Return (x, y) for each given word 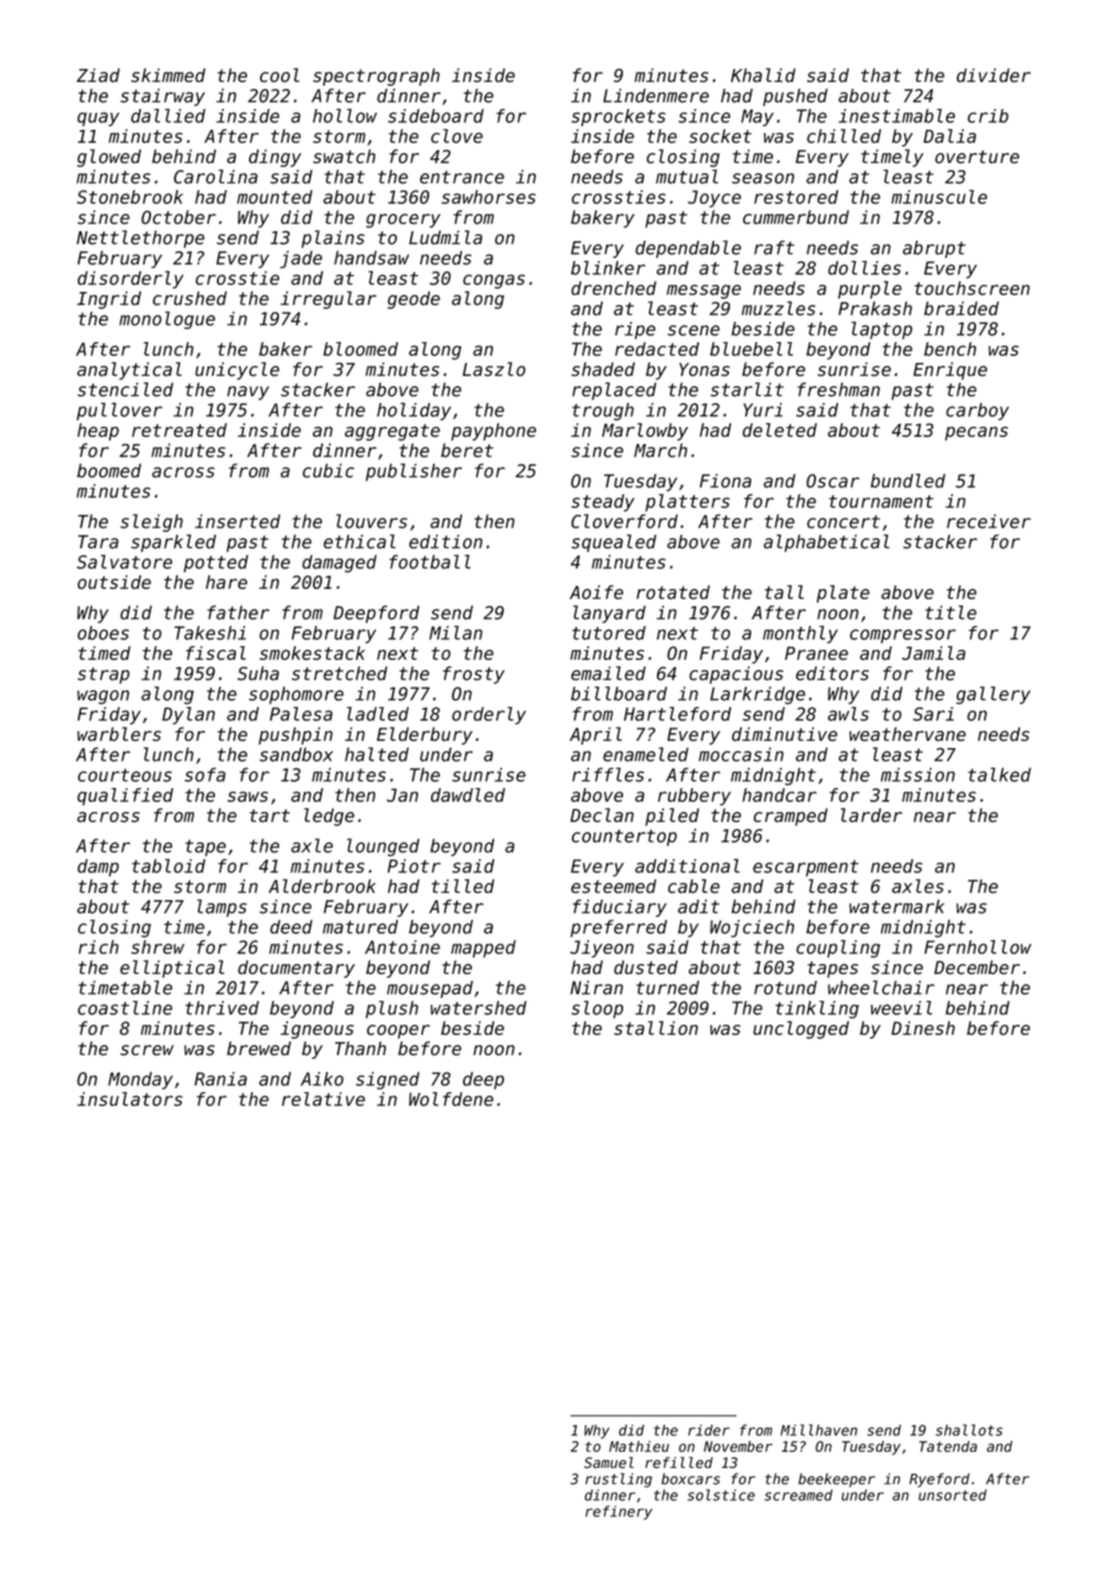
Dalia (950, 136)
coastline (125, 1008)
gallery (993, 695)
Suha (258, 673)
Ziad (98, 75)
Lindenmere (656, 95)
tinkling (817, 1010)
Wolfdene (451, 1099)
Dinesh (923, 1028)
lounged (383, 847)
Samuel (609, 1462)
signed (388, 1081)
